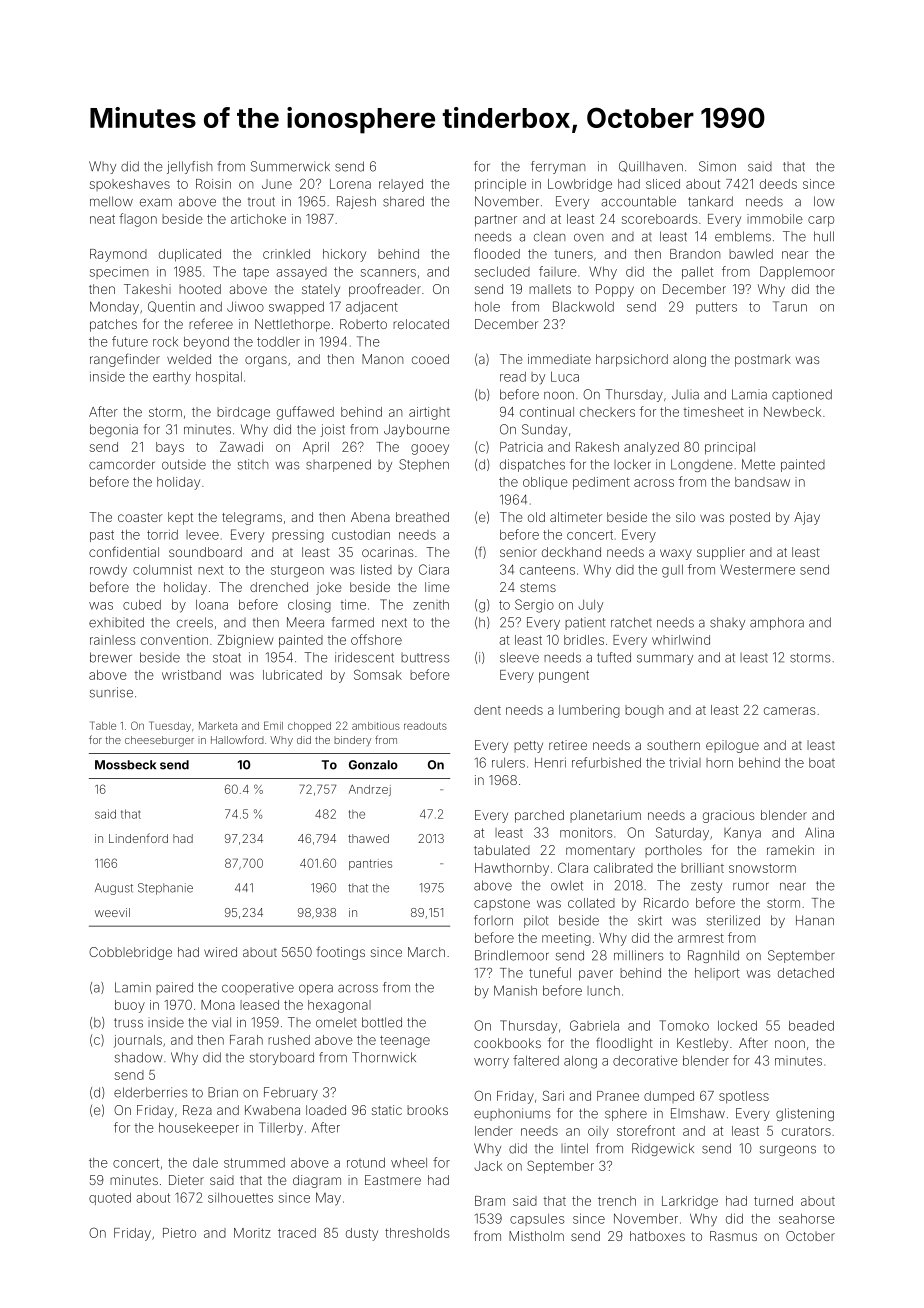 The height and width of the page is (1308, 924). I want to click on hull, so click(824, 236).
